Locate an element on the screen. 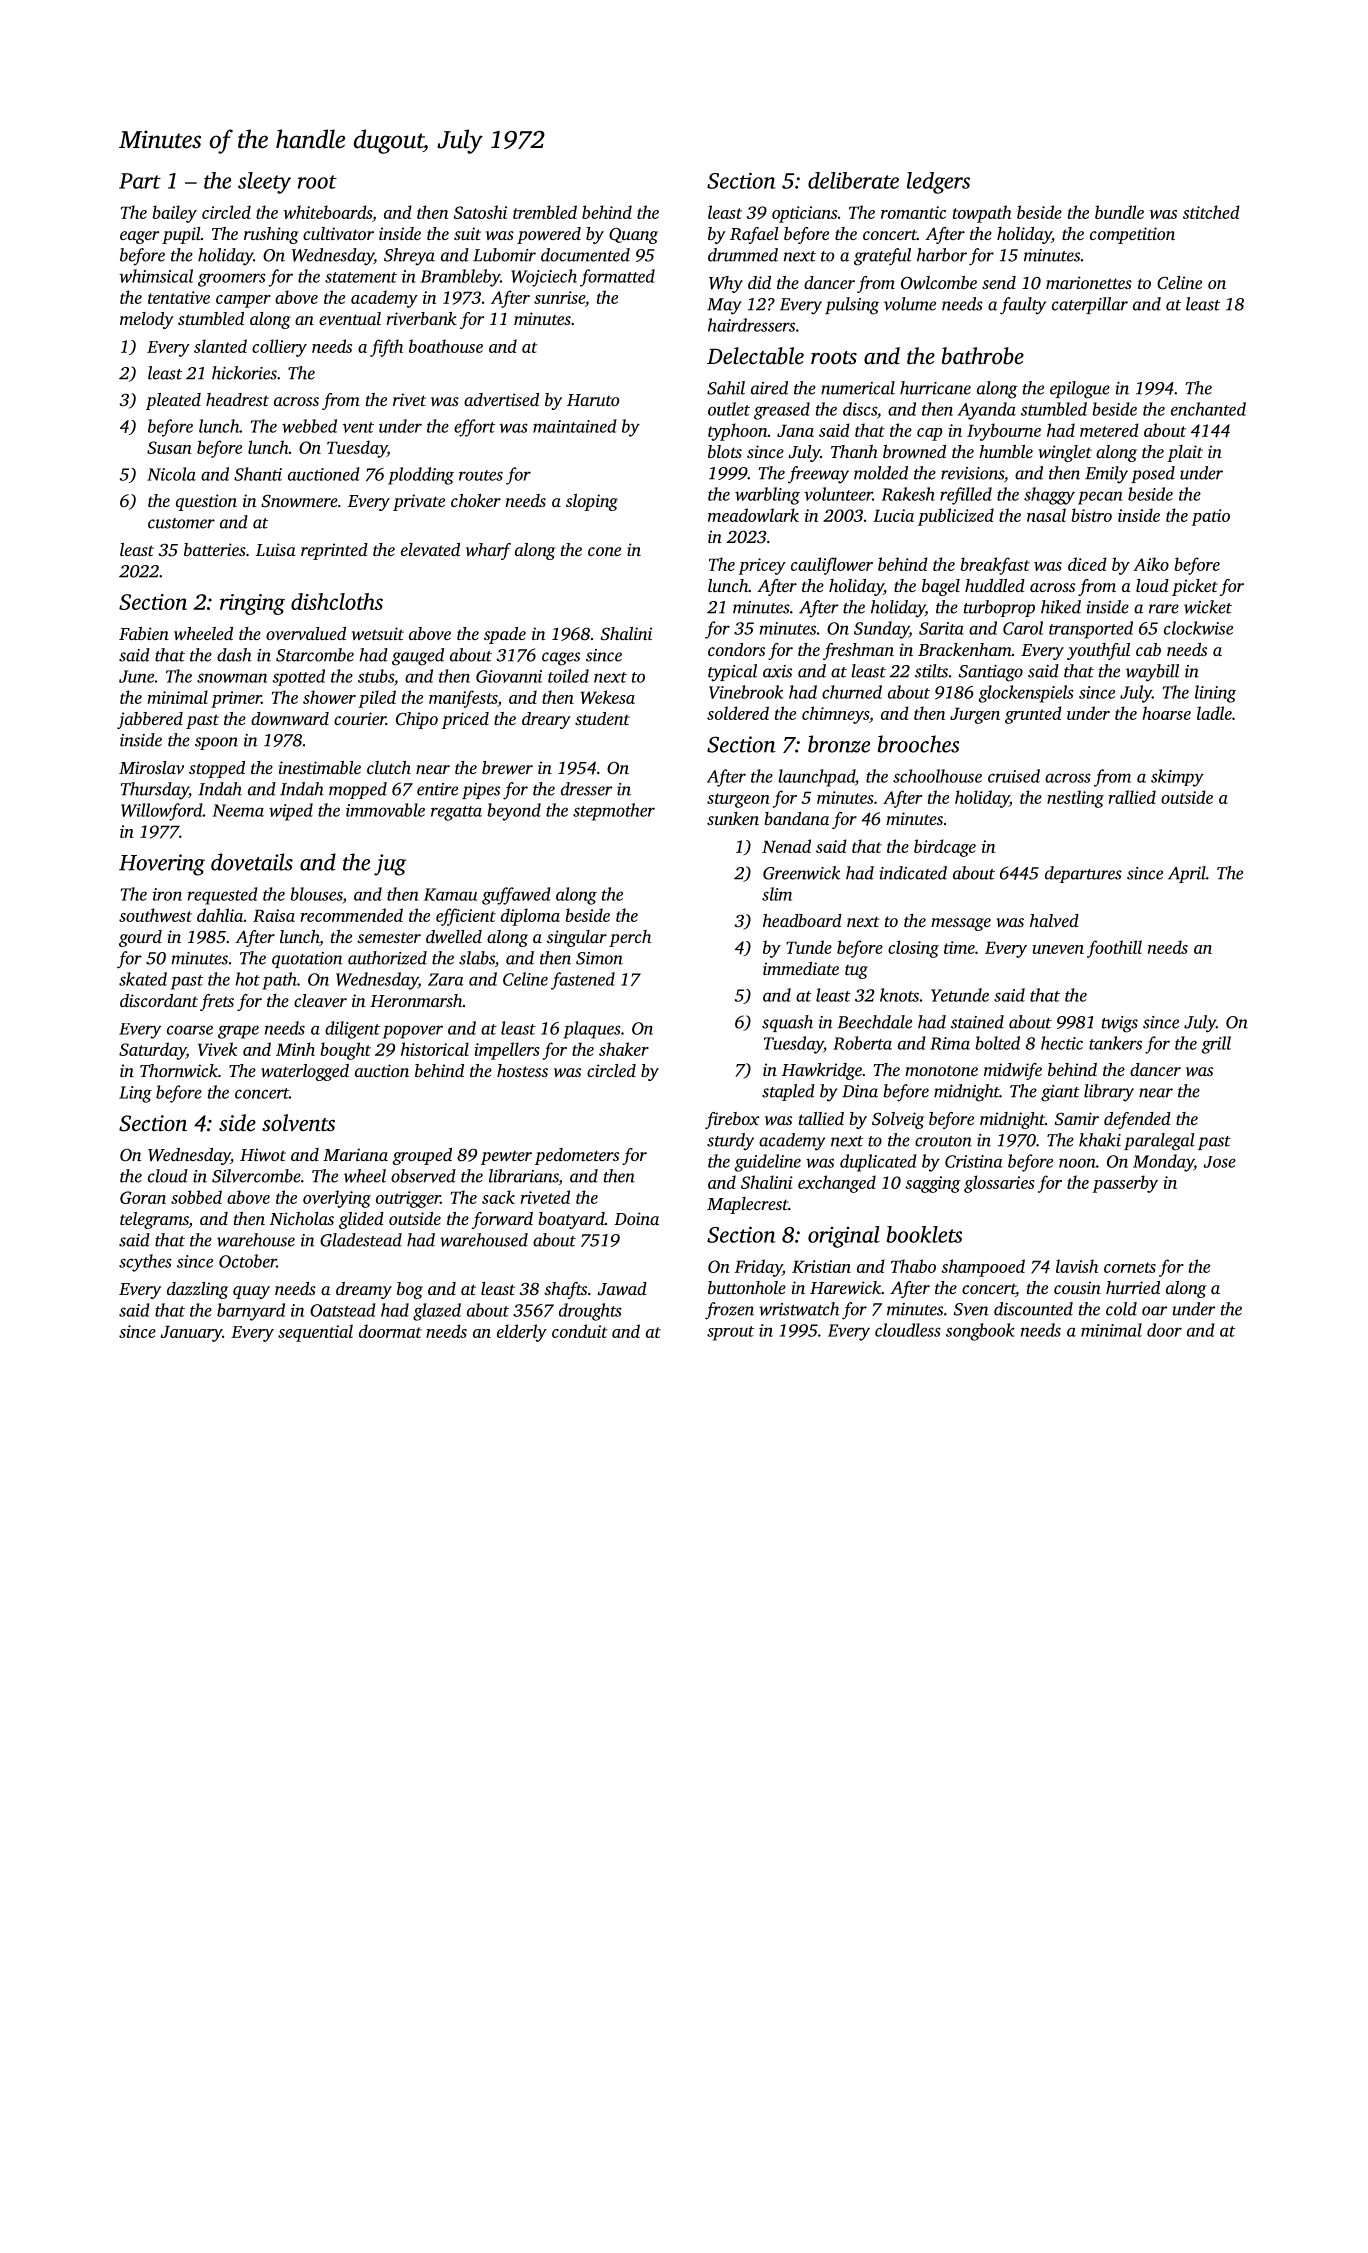  Satoshi is located at coordinates (480, 212).
